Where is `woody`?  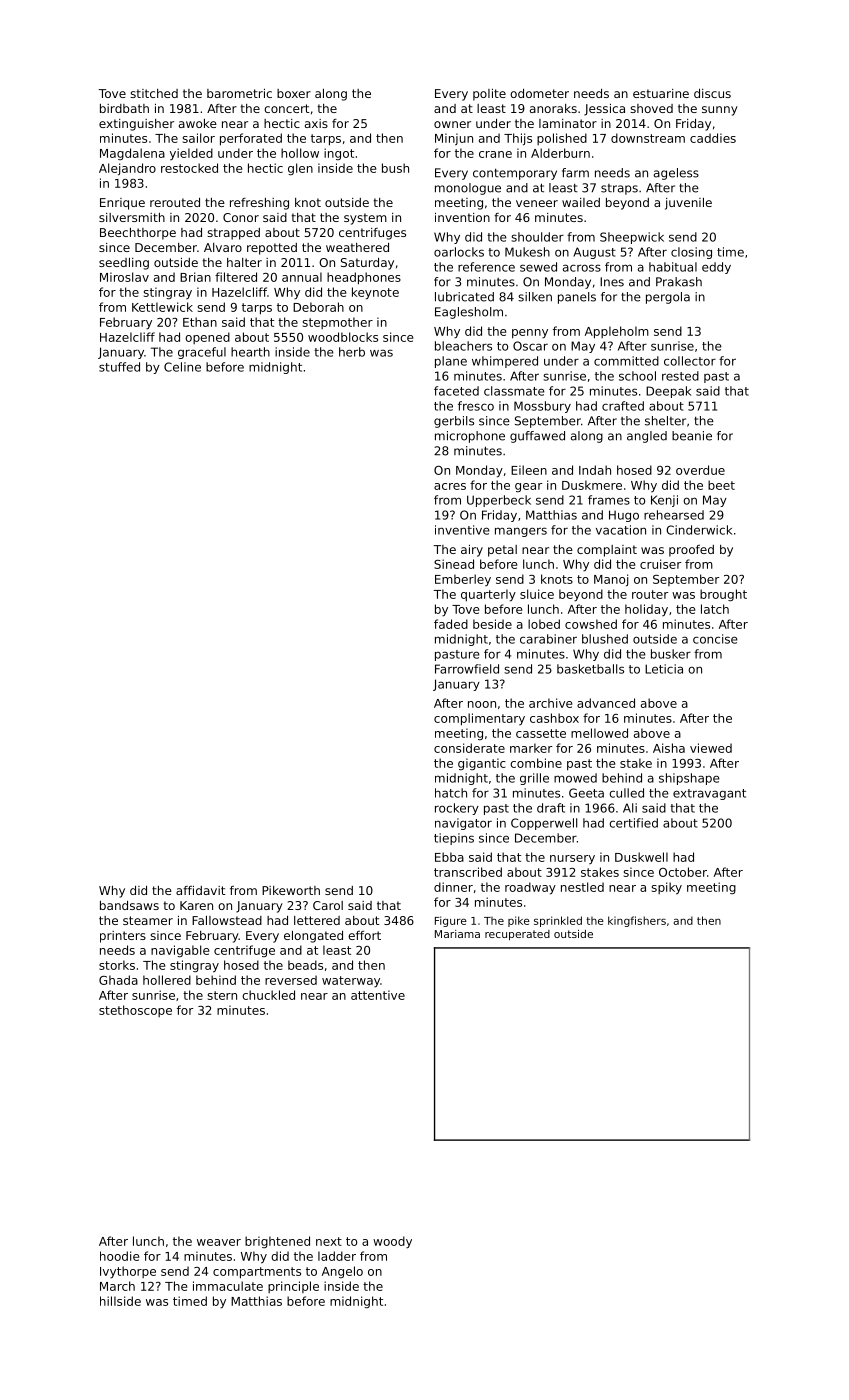
woody is located at coordinates (392, 1242).
